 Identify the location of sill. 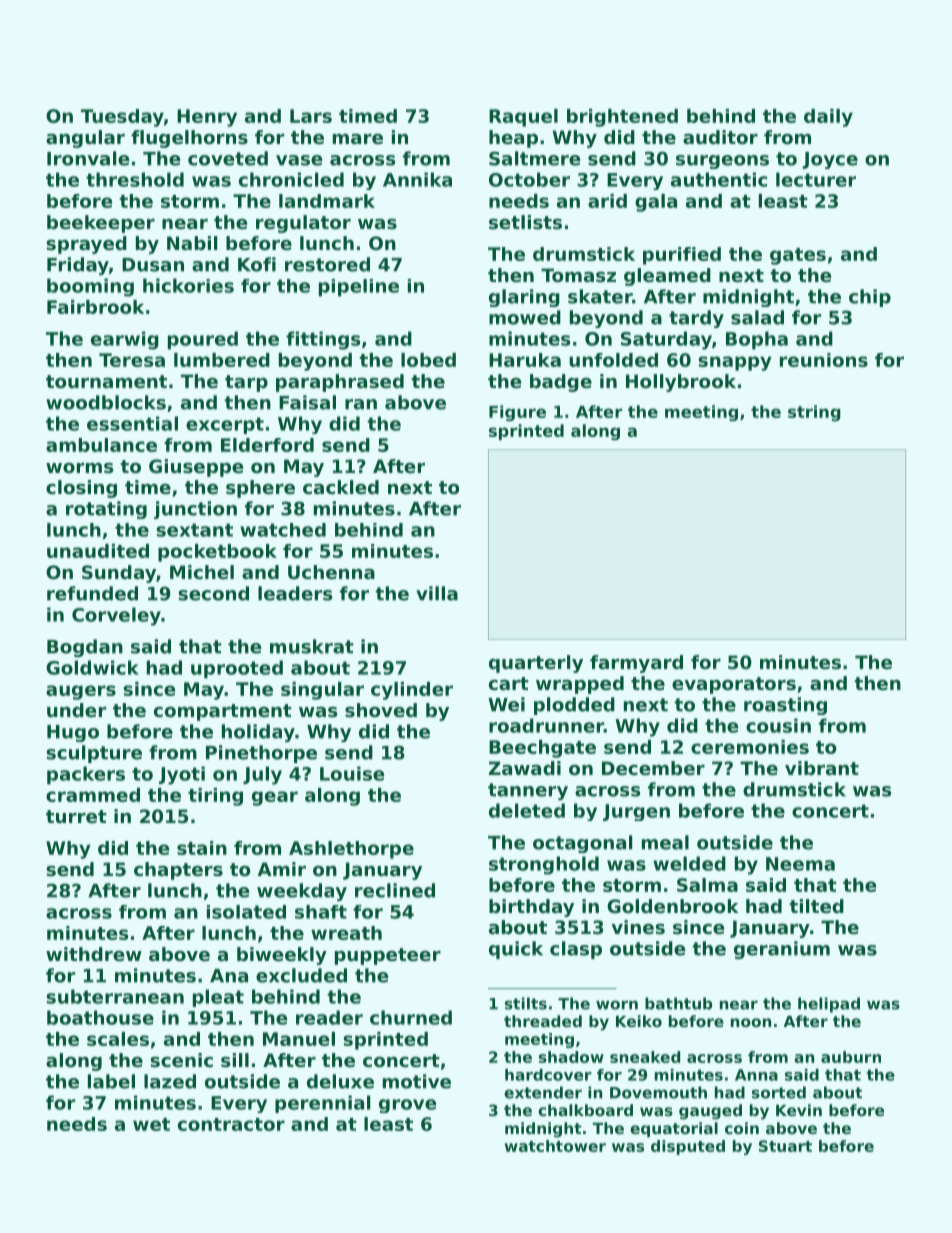
(235, 1060).
